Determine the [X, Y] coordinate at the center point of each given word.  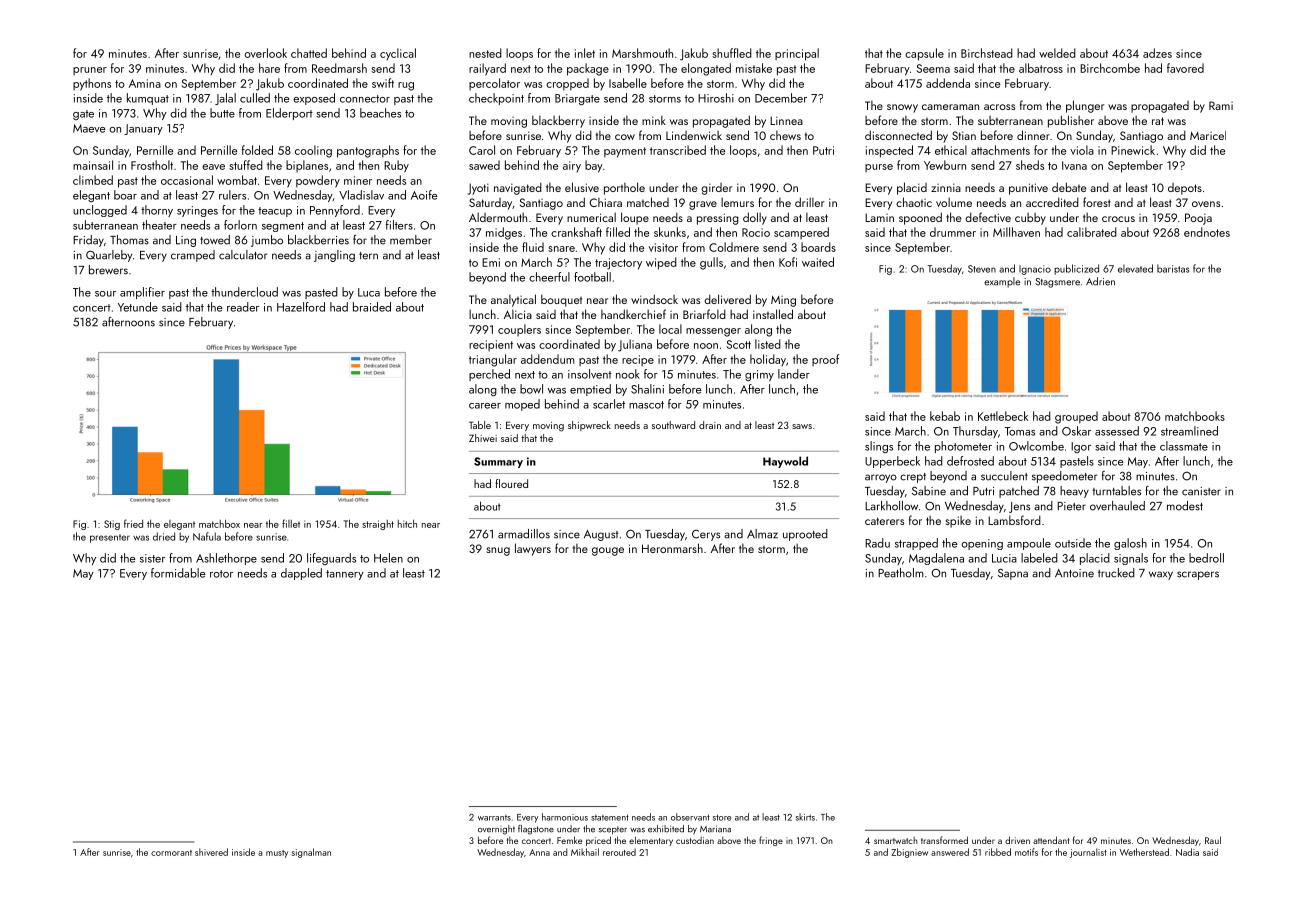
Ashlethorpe [226, 559]
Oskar [1076, 431]
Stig [112, 525]
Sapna [1013, 574]
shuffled [732, 53]
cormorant [171, 853]
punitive [1028, 189]
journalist [1088, 853]
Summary [498, 462]
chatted [309, 53]
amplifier [142, 293]
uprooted [805, 535]
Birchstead [987, 53]
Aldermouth [498, 217]
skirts [805, 817]
